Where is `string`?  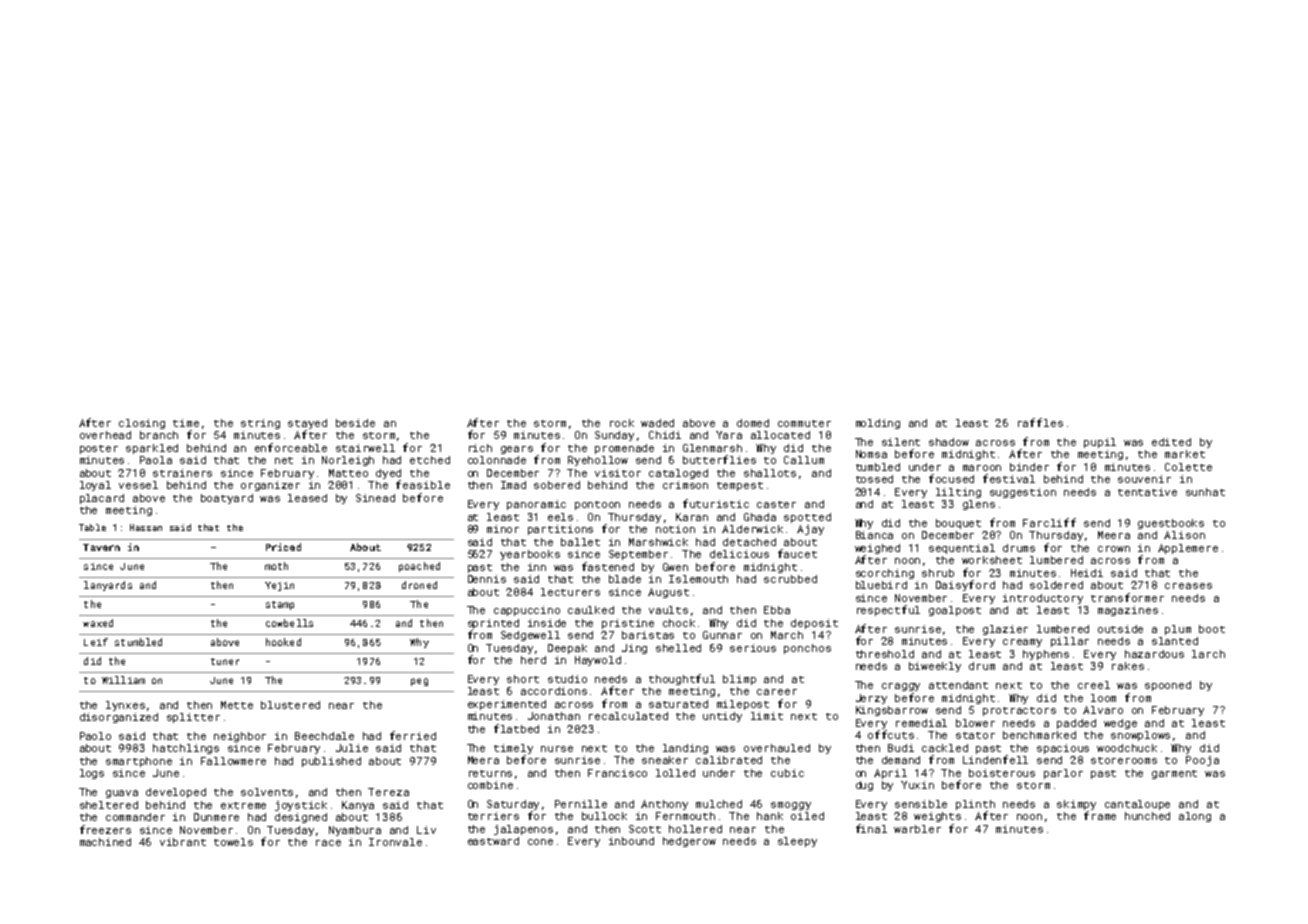
string is located at coordinates (260, 424).
